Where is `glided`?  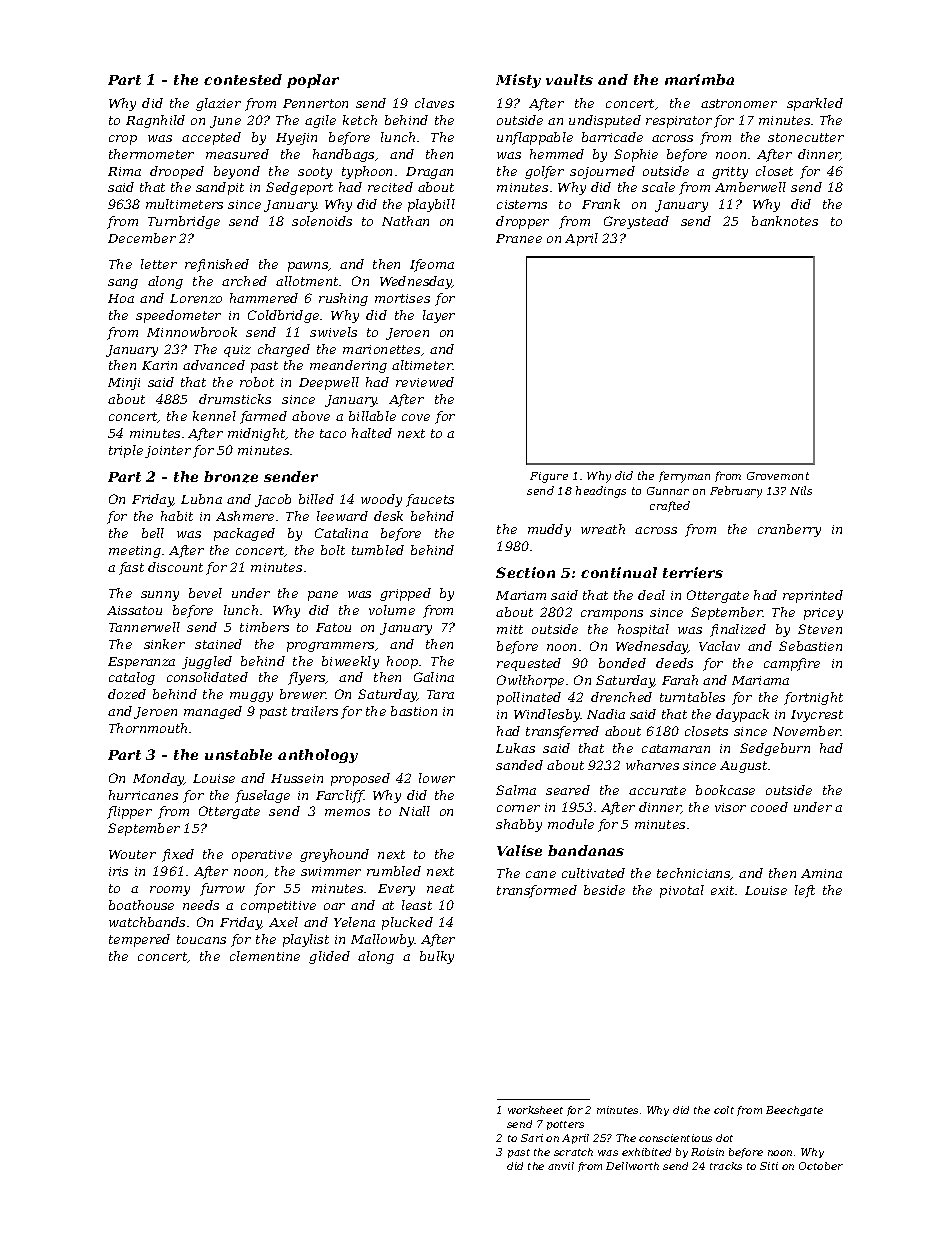
glided is located at coordinates (329, 957).
